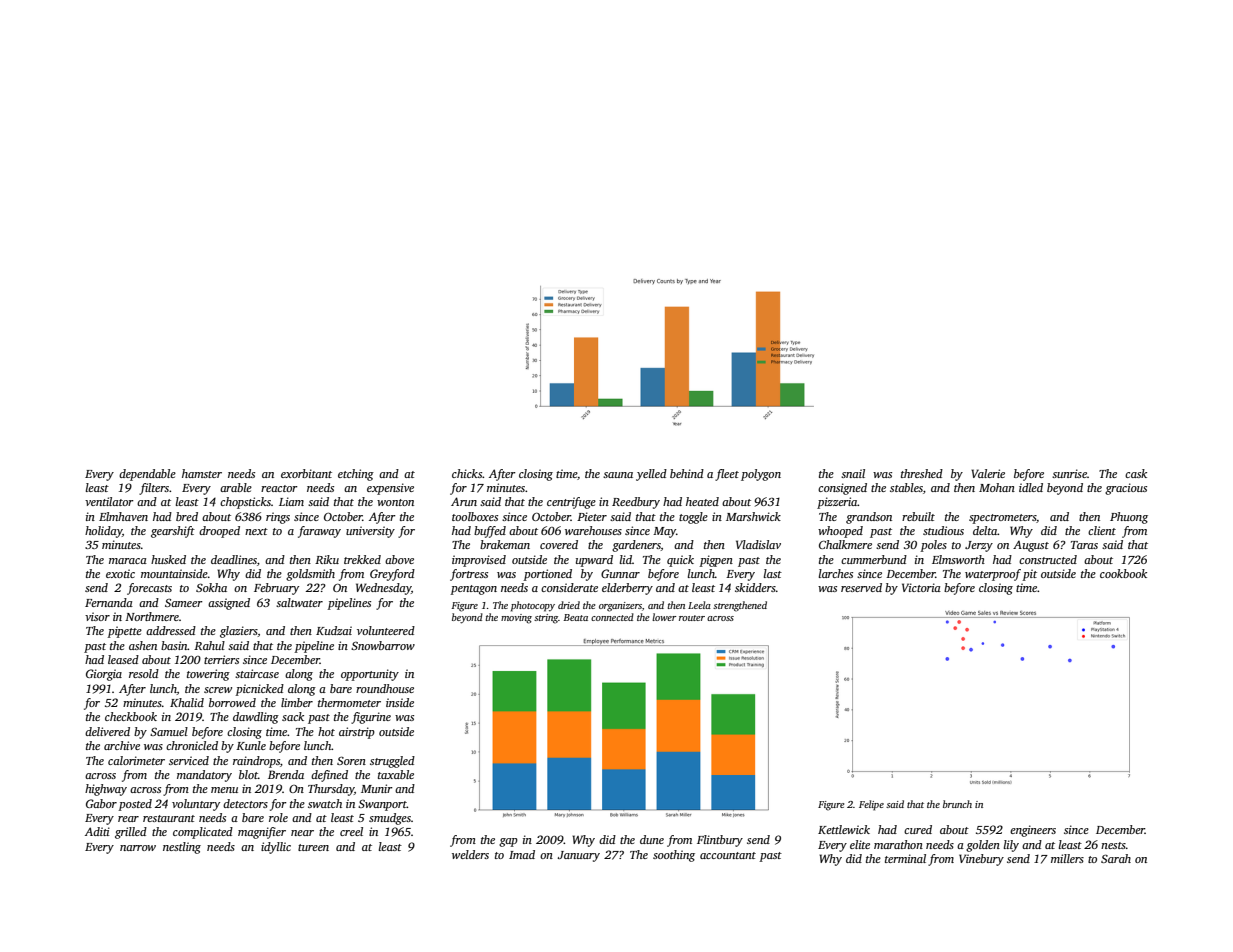 Image resolution: width=1233 pixels, height=952 pixels. Describe the element at coordinates (702, 501) in the screenshot. I see `heated` at that location.
